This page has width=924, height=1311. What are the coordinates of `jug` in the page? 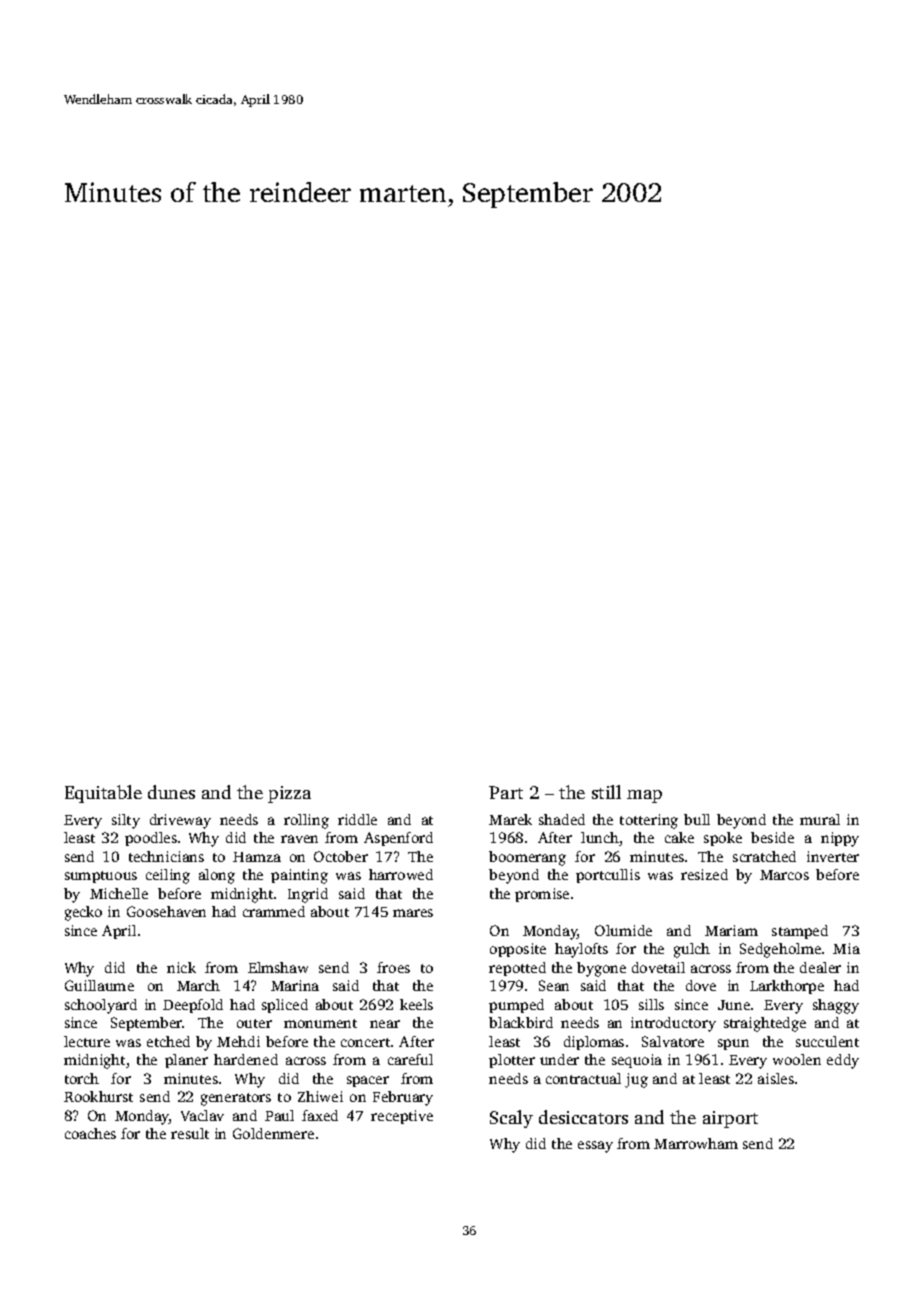 It's located at (636, 1080).
